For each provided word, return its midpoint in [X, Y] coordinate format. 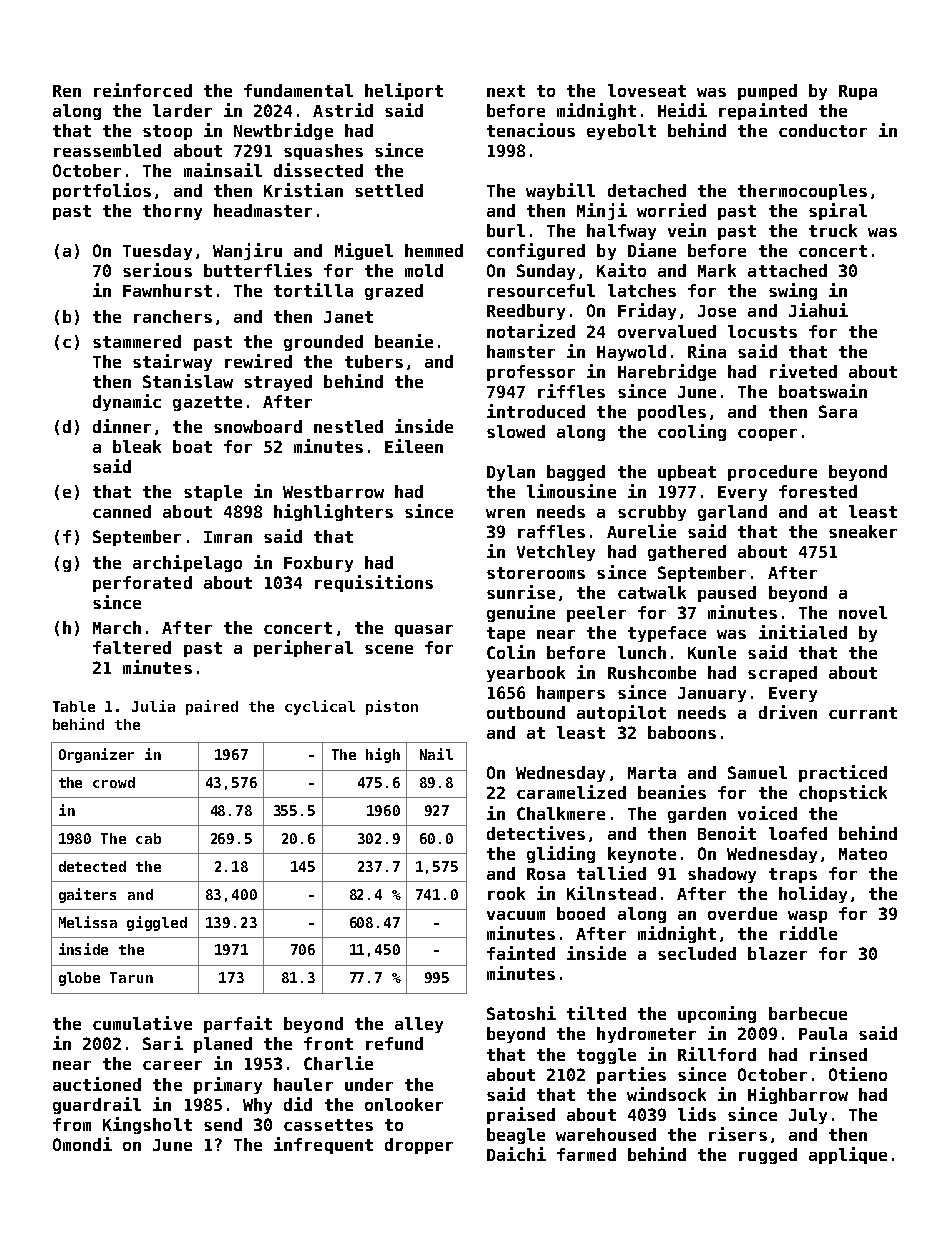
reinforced [143, 90]
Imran [228, 537]
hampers [571, 694]
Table [74, 706]
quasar [424, 631]
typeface [667, 634]
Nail [436, 754]
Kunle [712, 652]
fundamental [298, 90]
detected [92, 866]
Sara [838, 411]
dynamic [127, 402]
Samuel [757, 772]
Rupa [858, 92]
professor [531, 373]
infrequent [323, 1145]
